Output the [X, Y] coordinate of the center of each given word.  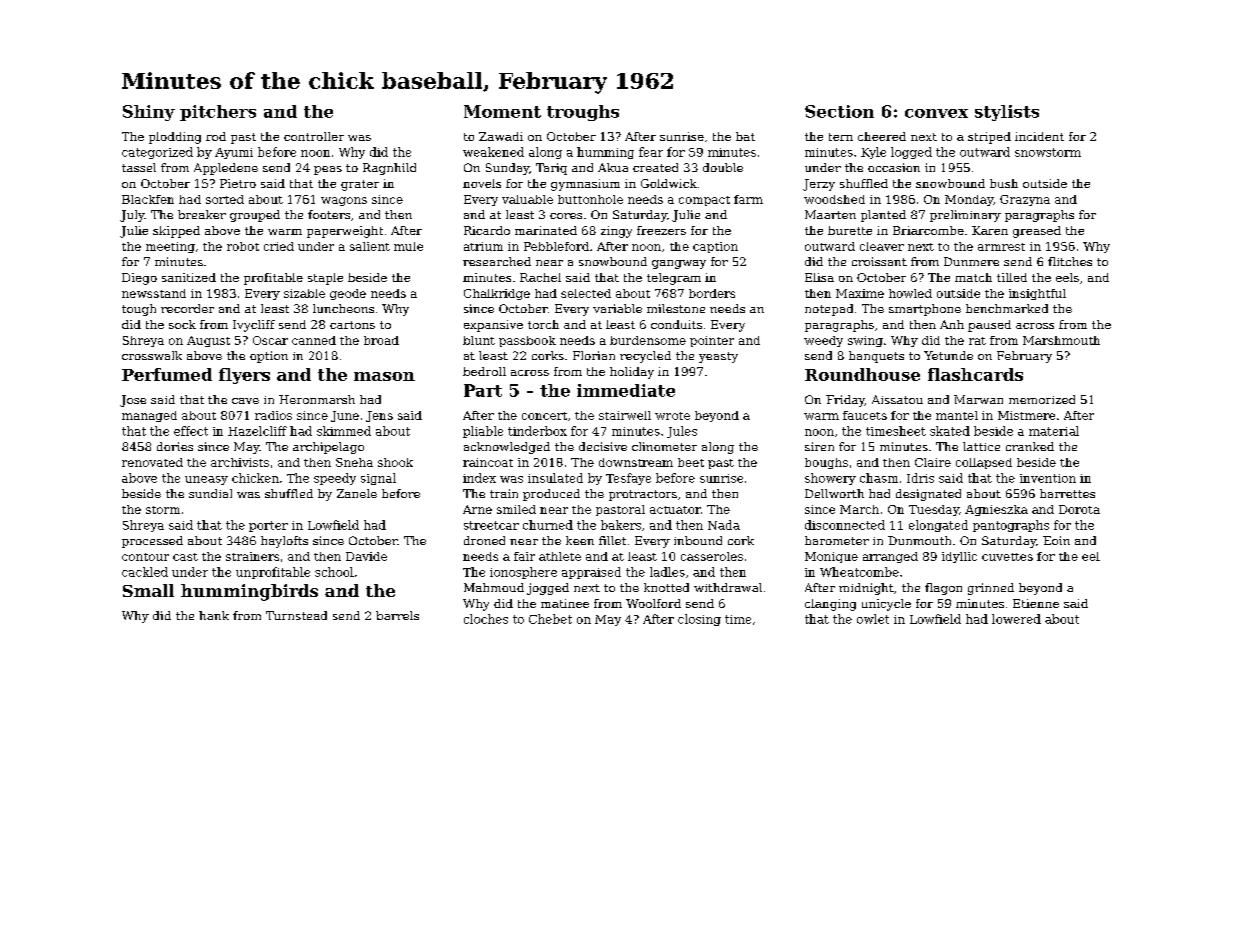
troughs [583, 113]
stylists [1007, 113]
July [132, 216]
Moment [502, 111]
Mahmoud [494, 587]
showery [830, 479]
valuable [527, 199]
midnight [866, 589]
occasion [894, 167]
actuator [675, 510]
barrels [397, 615]
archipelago [328, 448]
